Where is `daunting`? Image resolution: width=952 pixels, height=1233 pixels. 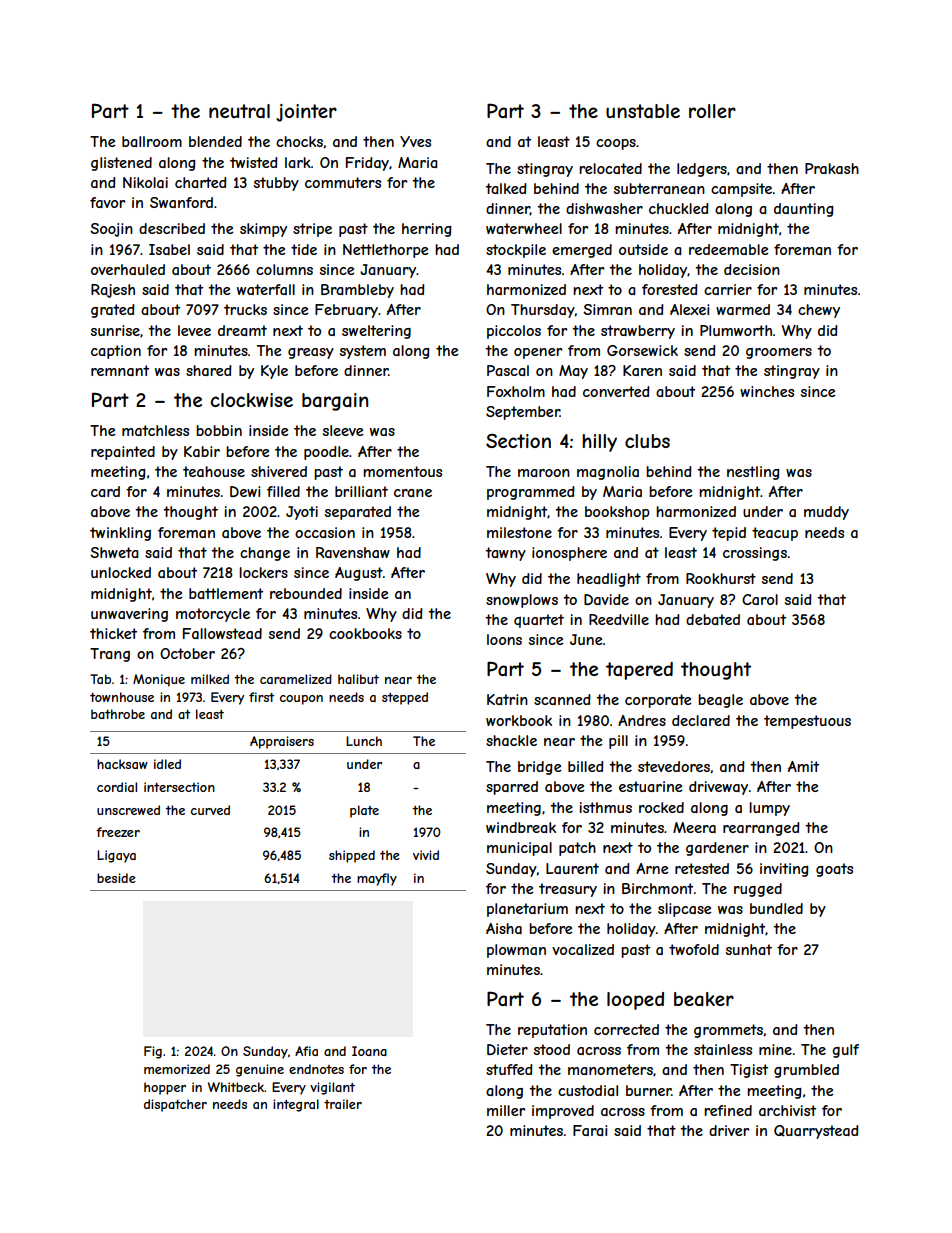
daunting is located at coordinates (803, 210).
